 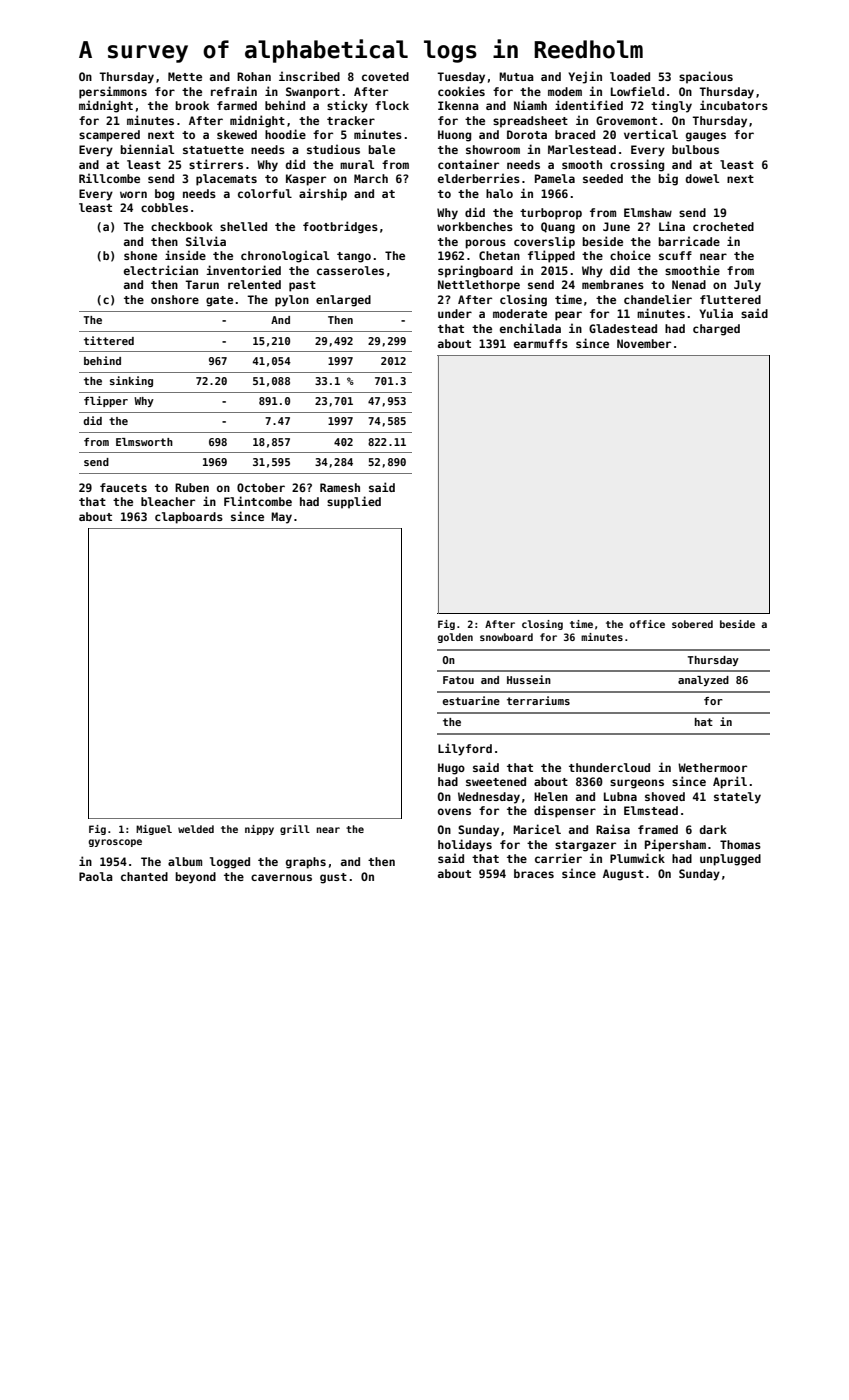 I want to click on elderberries, so click(x=479, y=178).
